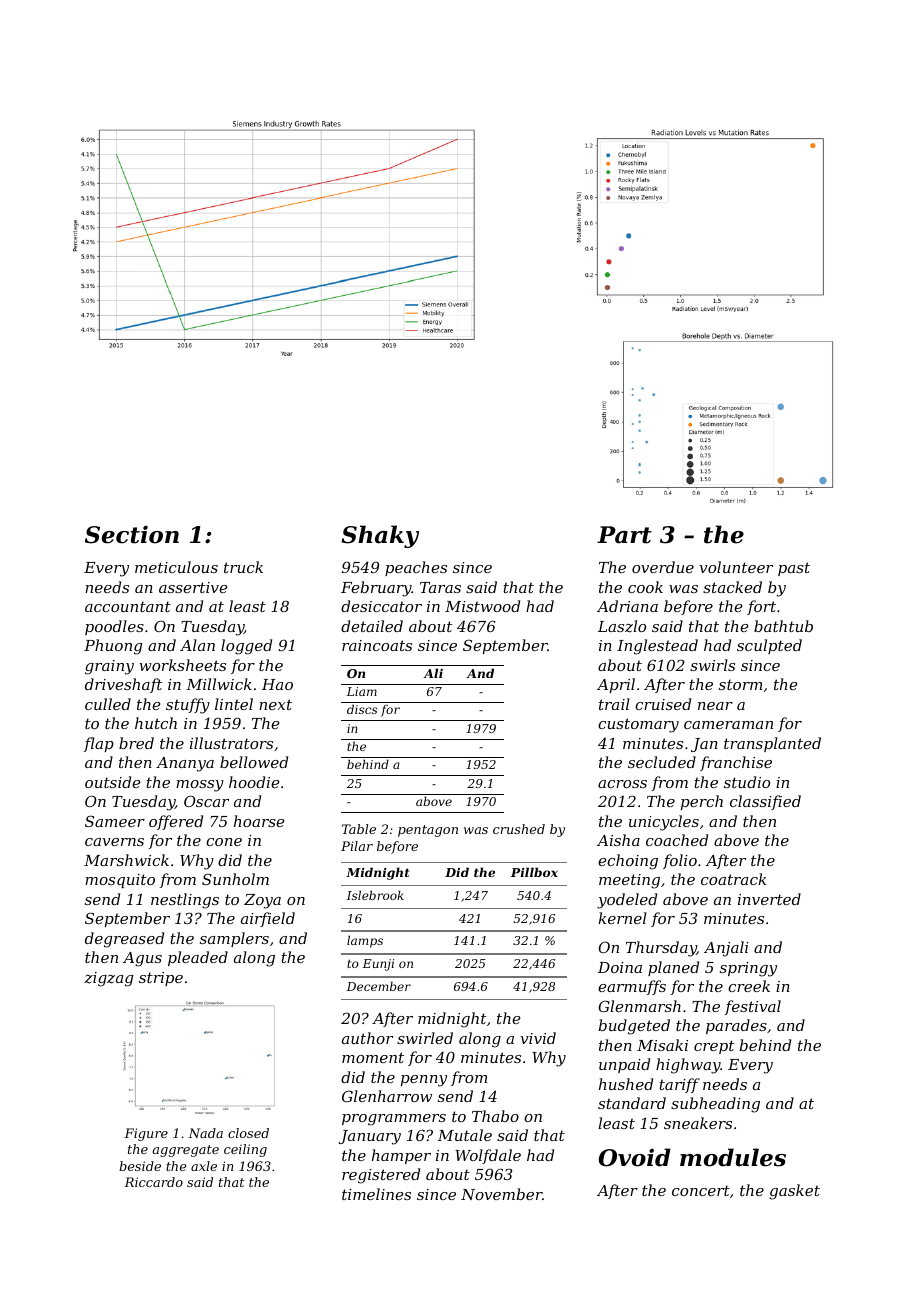  I want to click on zigzag, so click(108, 979).
